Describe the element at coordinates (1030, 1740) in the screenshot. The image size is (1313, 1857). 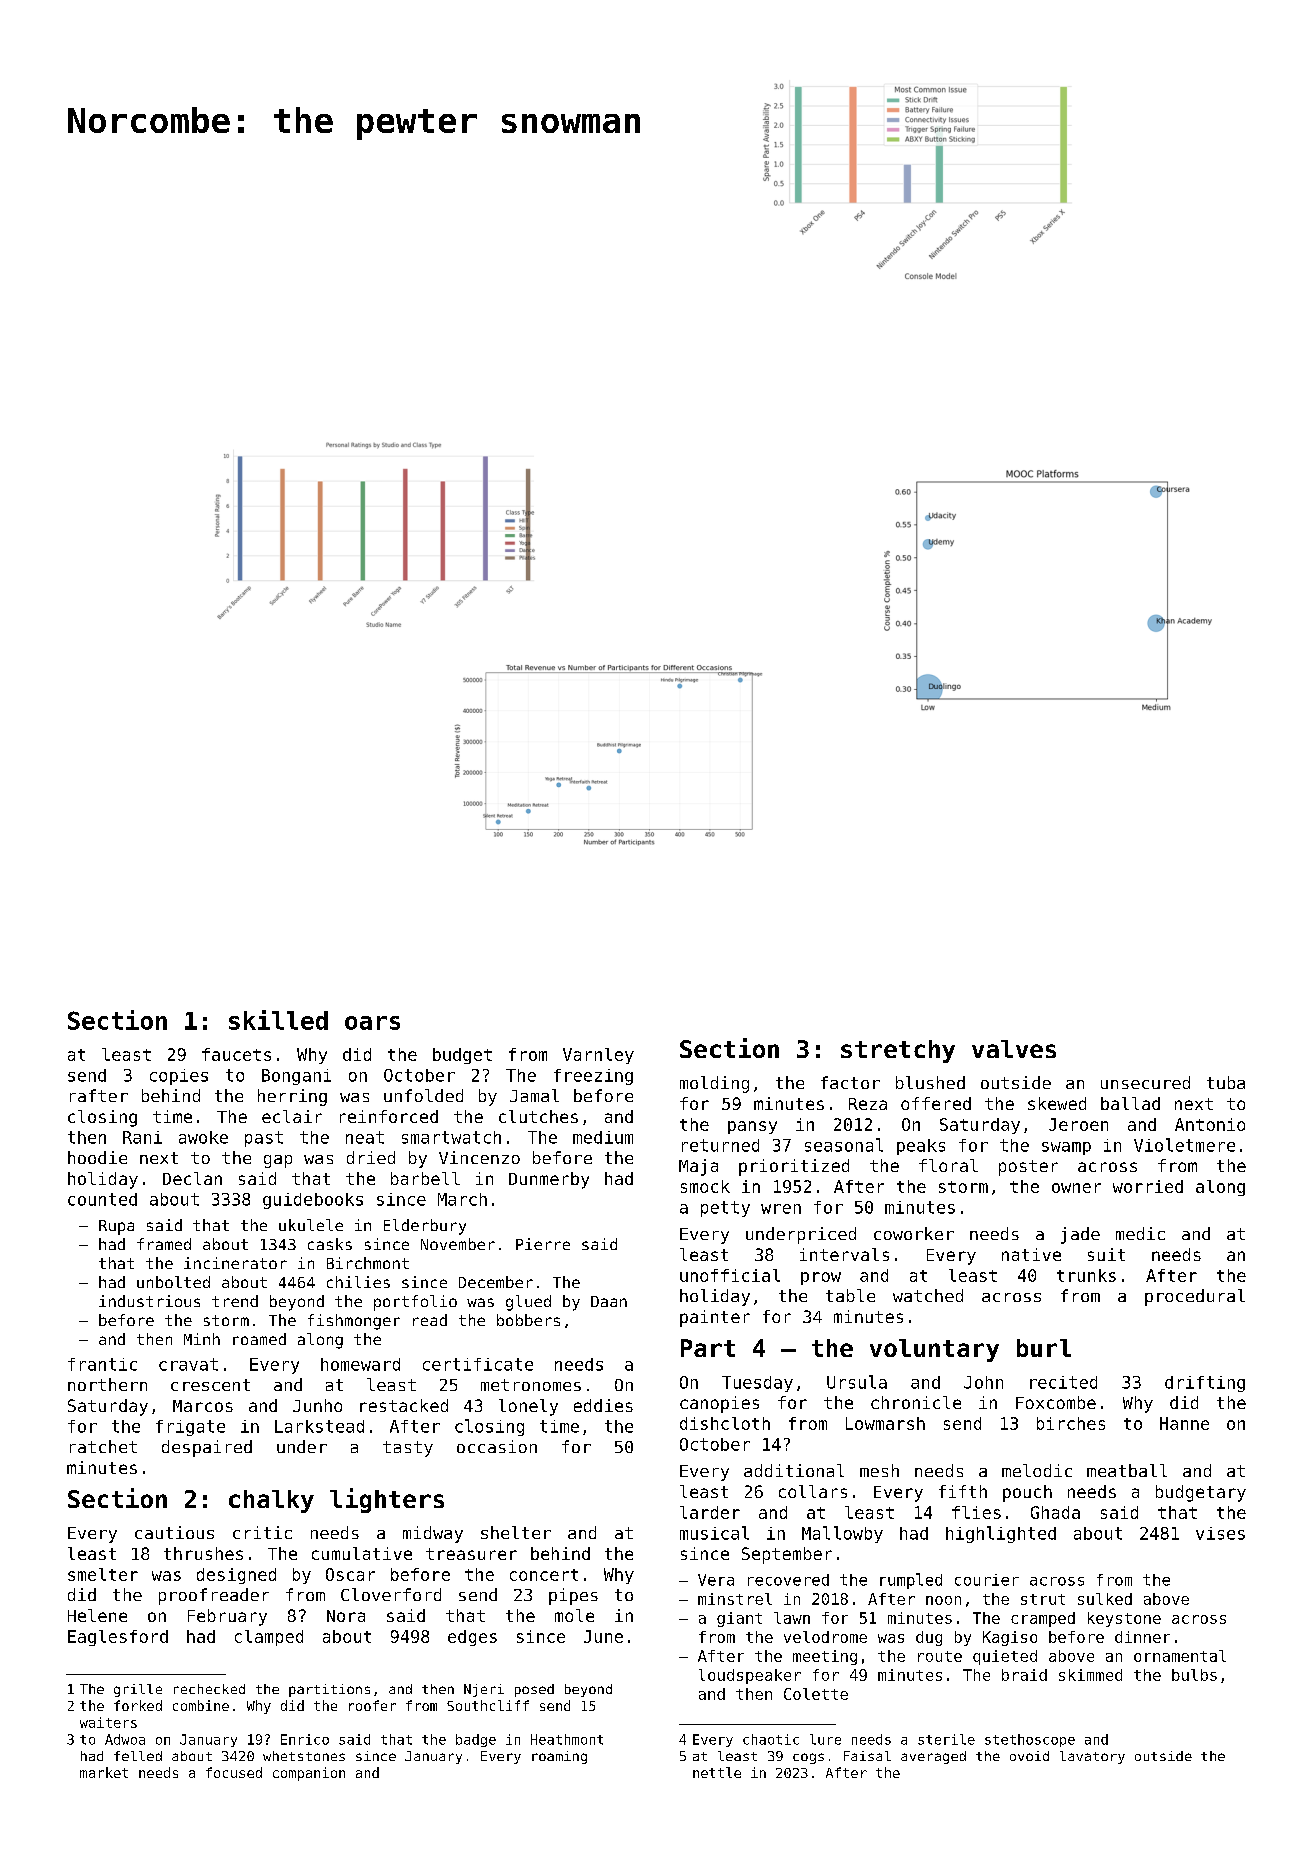
I see `stethoscope` at that location.
